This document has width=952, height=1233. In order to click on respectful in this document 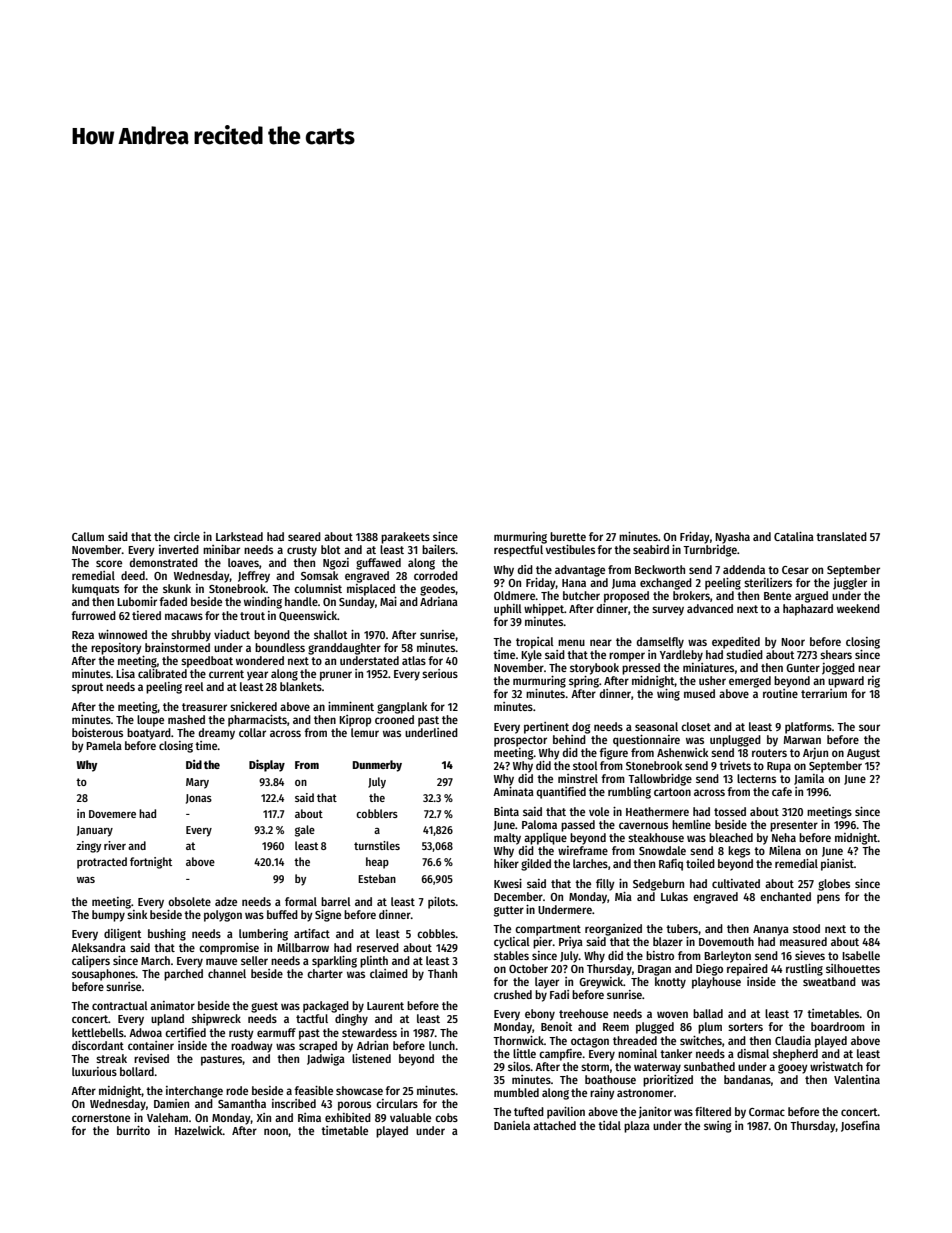, I will do `click(518, 551)`.
